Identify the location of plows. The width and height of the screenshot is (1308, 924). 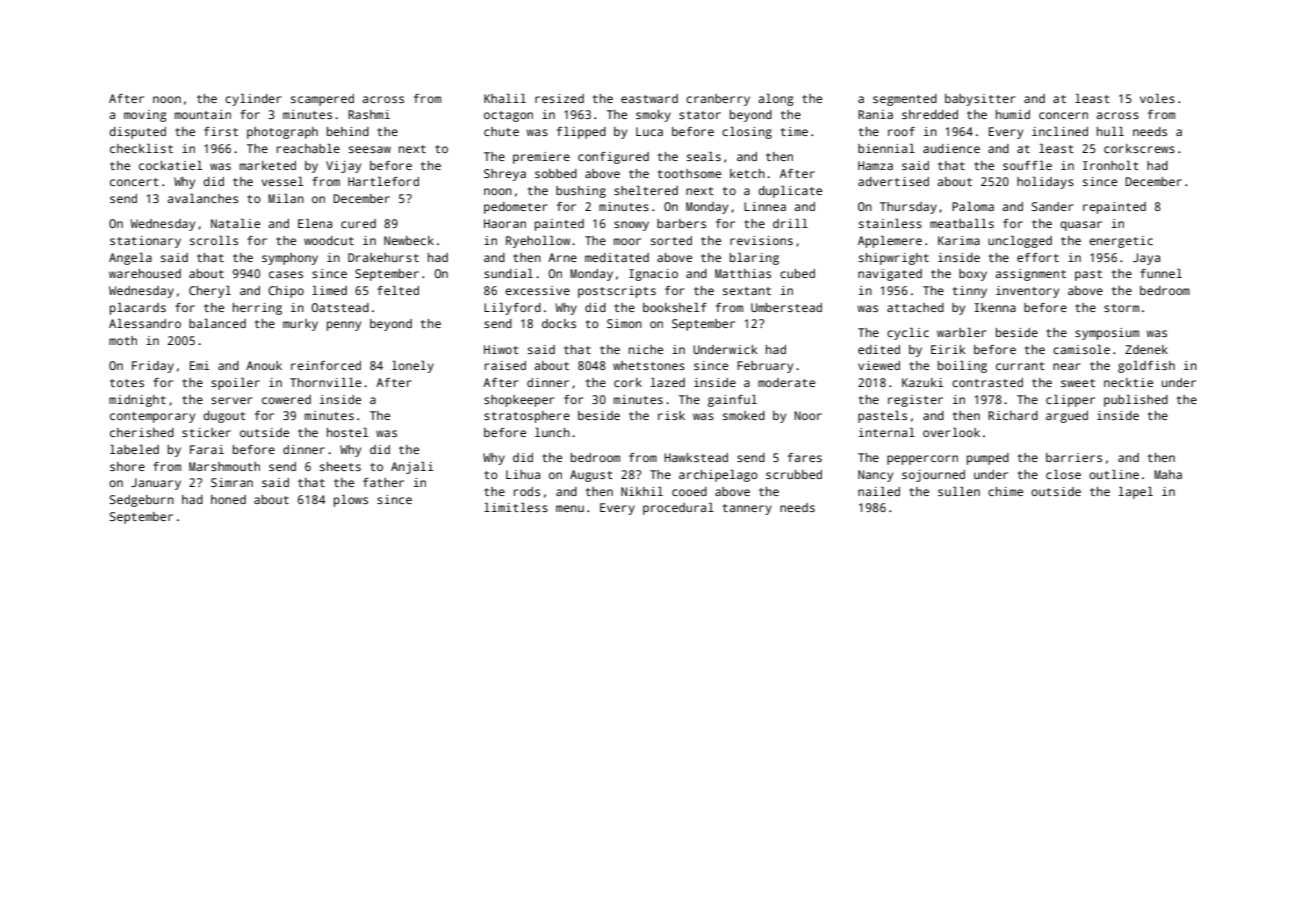
(351, 501).
